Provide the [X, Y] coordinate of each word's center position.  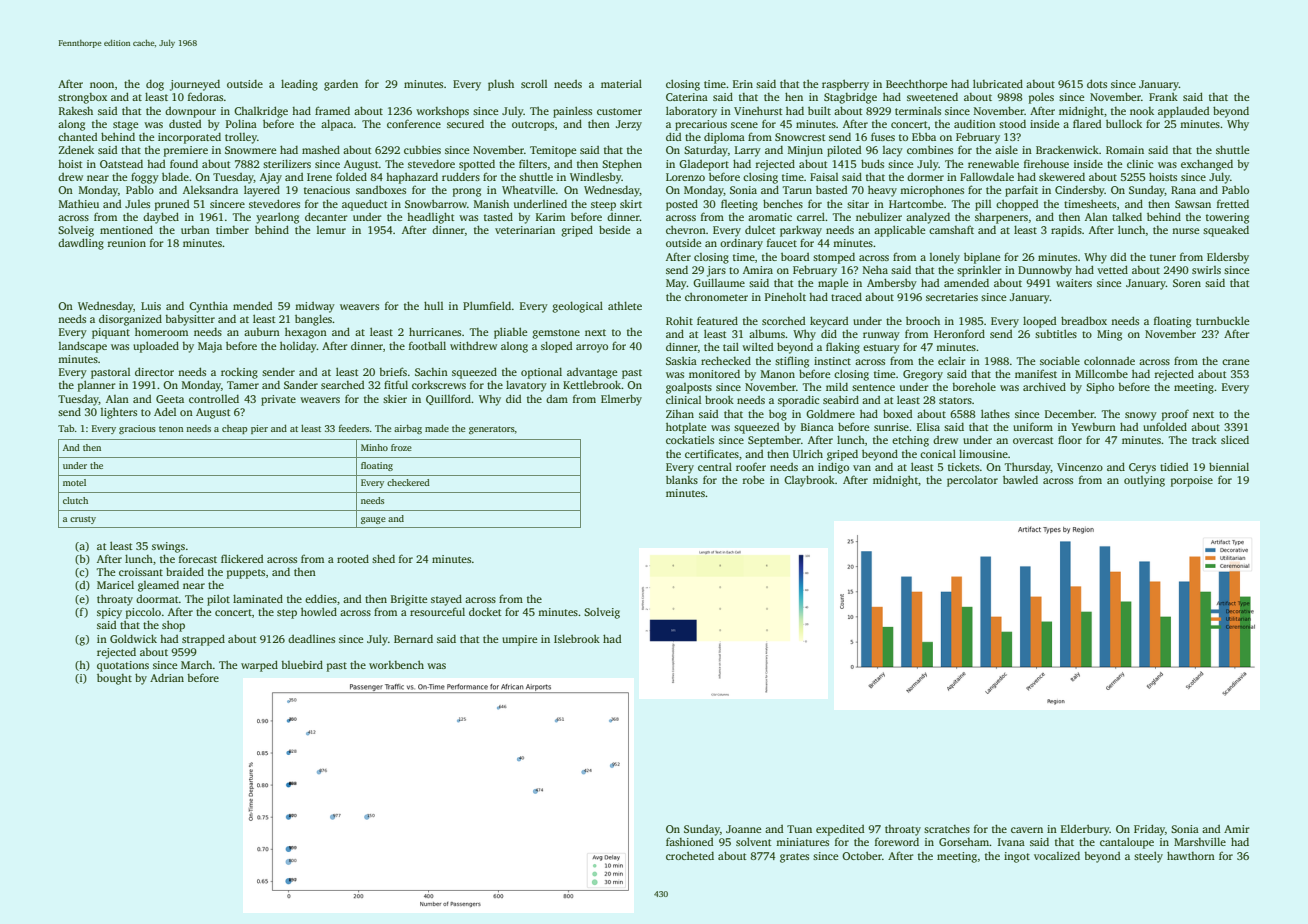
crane [1235, 362]
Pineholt [785, 296]
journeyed [195, 85]
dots [1097, 83]
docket [485, 611]
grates [794, 858]
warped [259, 666]
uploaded [156, 347]
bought [114, 679]
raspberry [845, 85]
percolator [972, 481]
